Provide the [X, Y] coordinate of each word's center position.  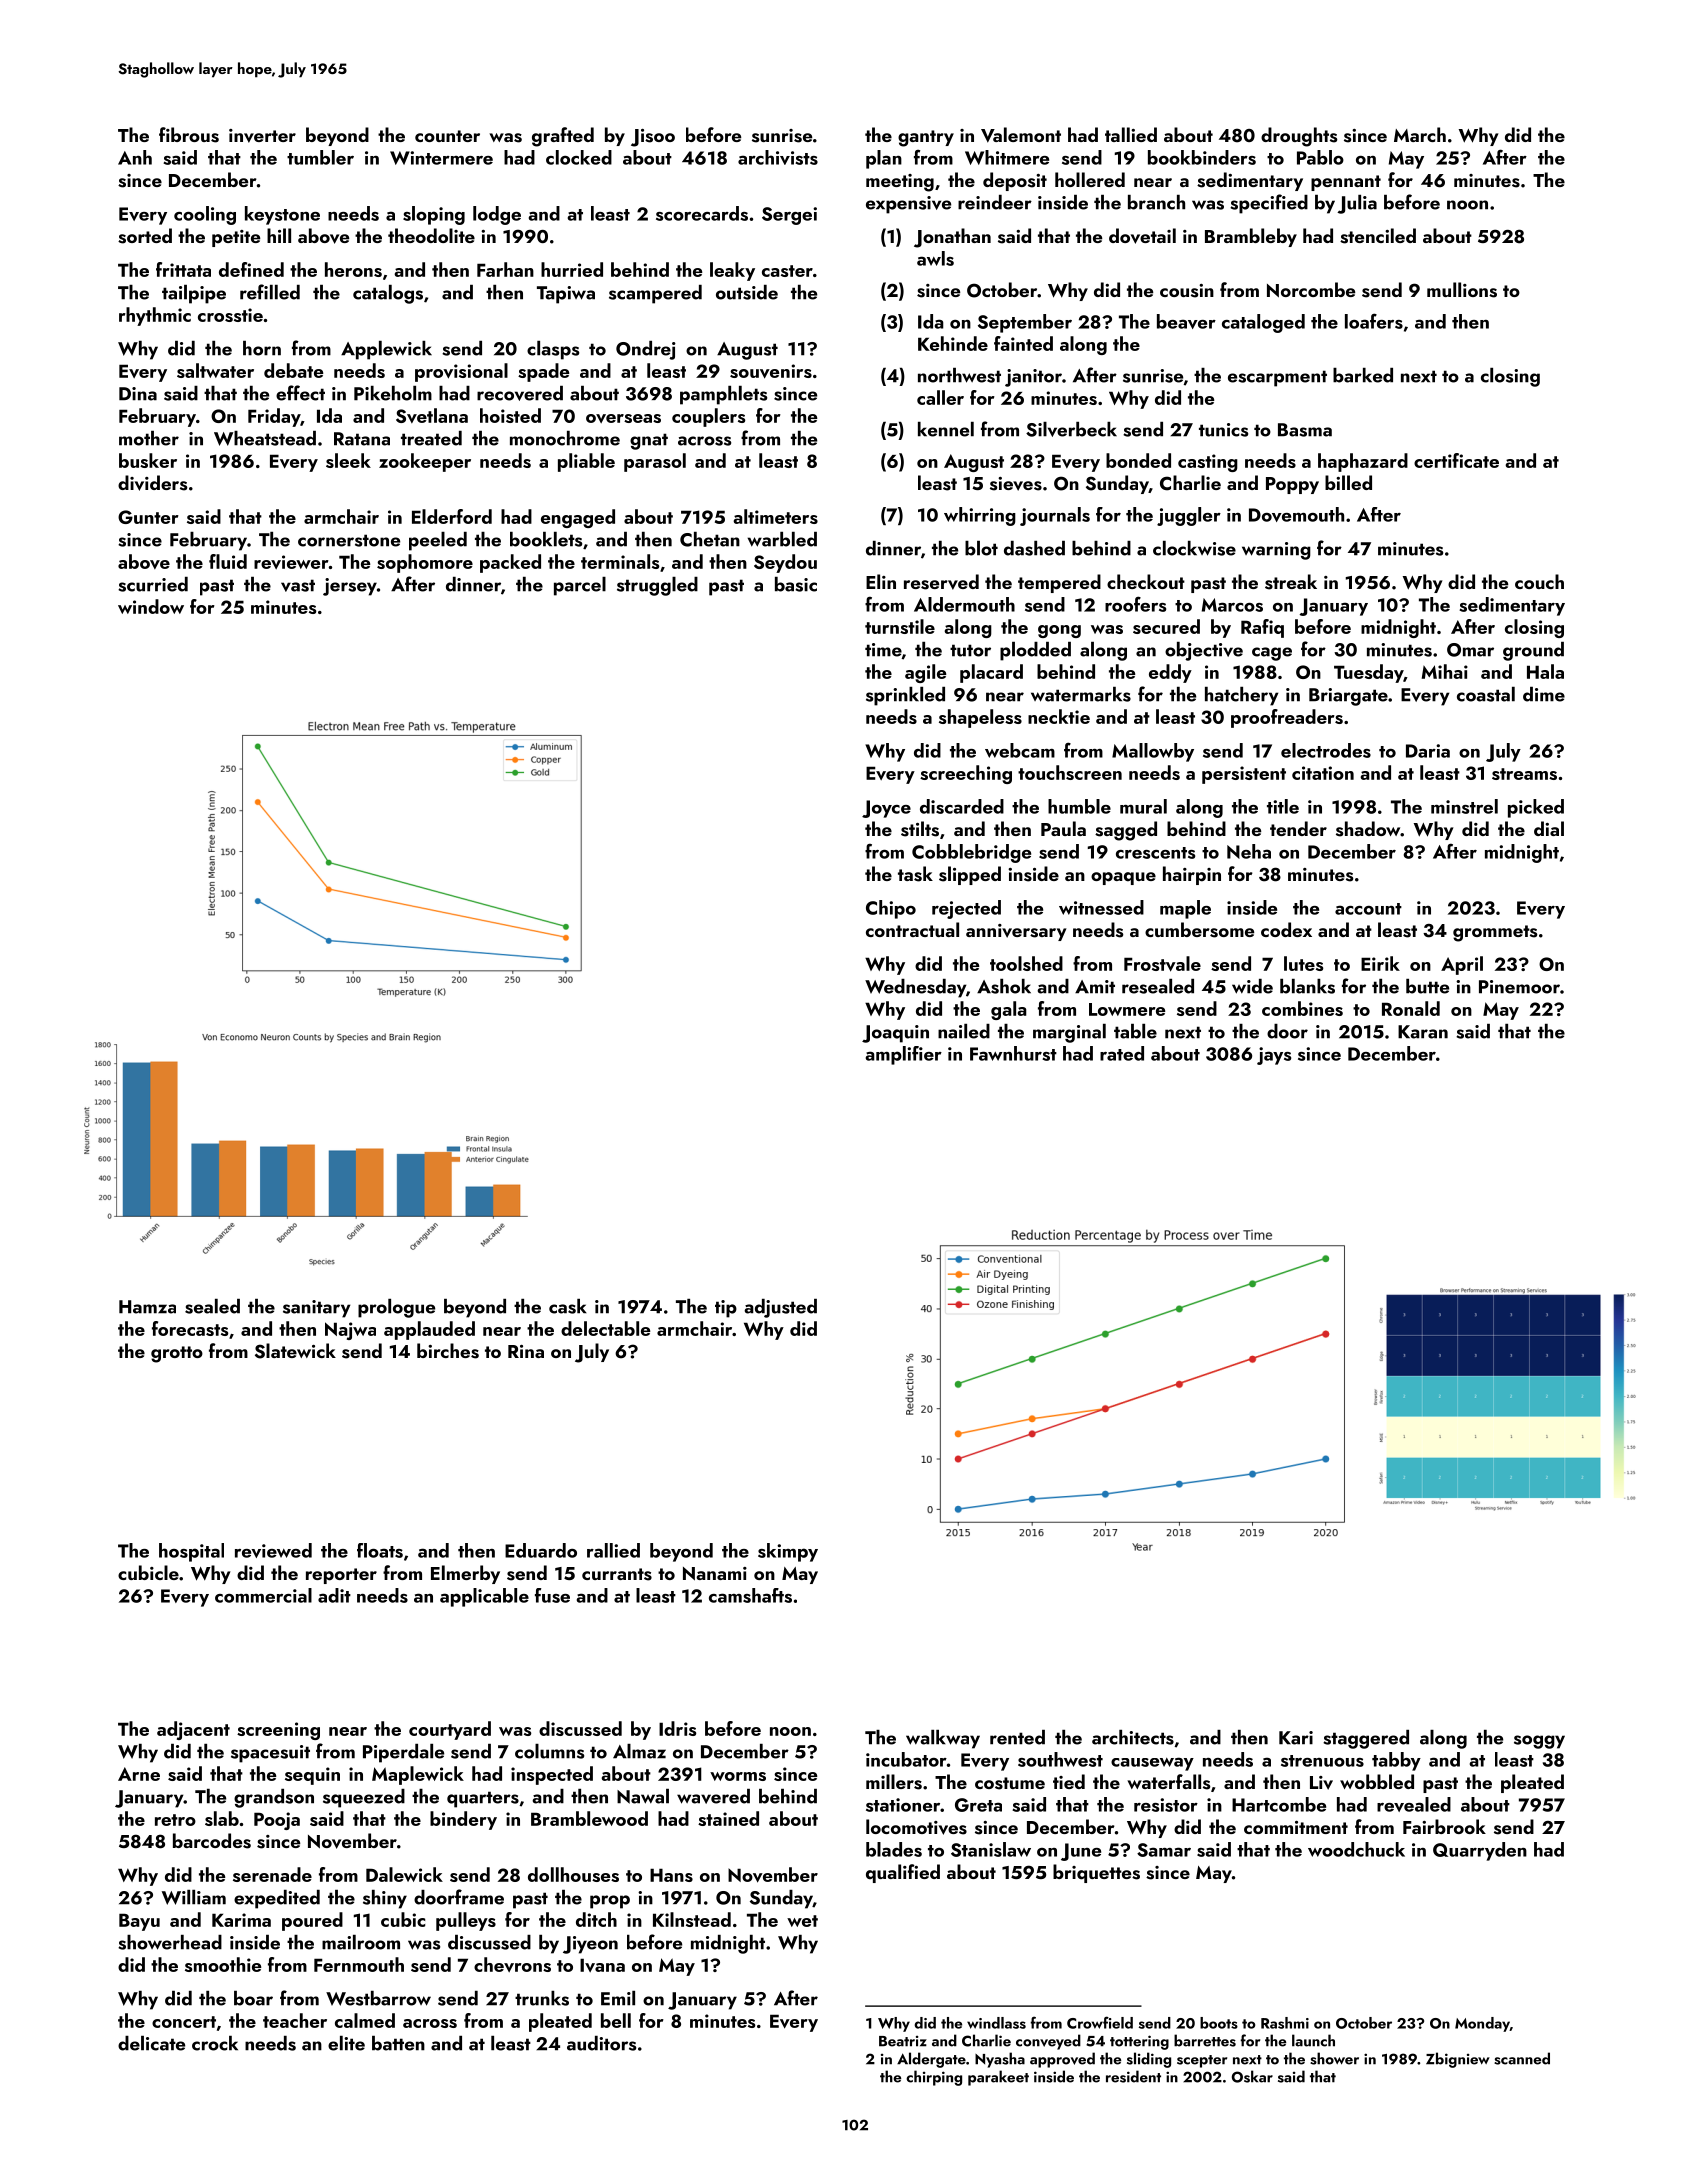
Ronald [1411, 1008]
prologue [396, 1308]
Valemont [1021, 135]
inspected [552, 1775]
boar [253, 1998]
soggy [1539, 1742]
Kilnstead [692, 1919]
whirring [980, 516]
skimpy [788, 1552]
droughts [1299, 137]
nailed [964, 1031]
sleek [348, 460]
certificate [1456, 460]
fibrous [189, 135]
